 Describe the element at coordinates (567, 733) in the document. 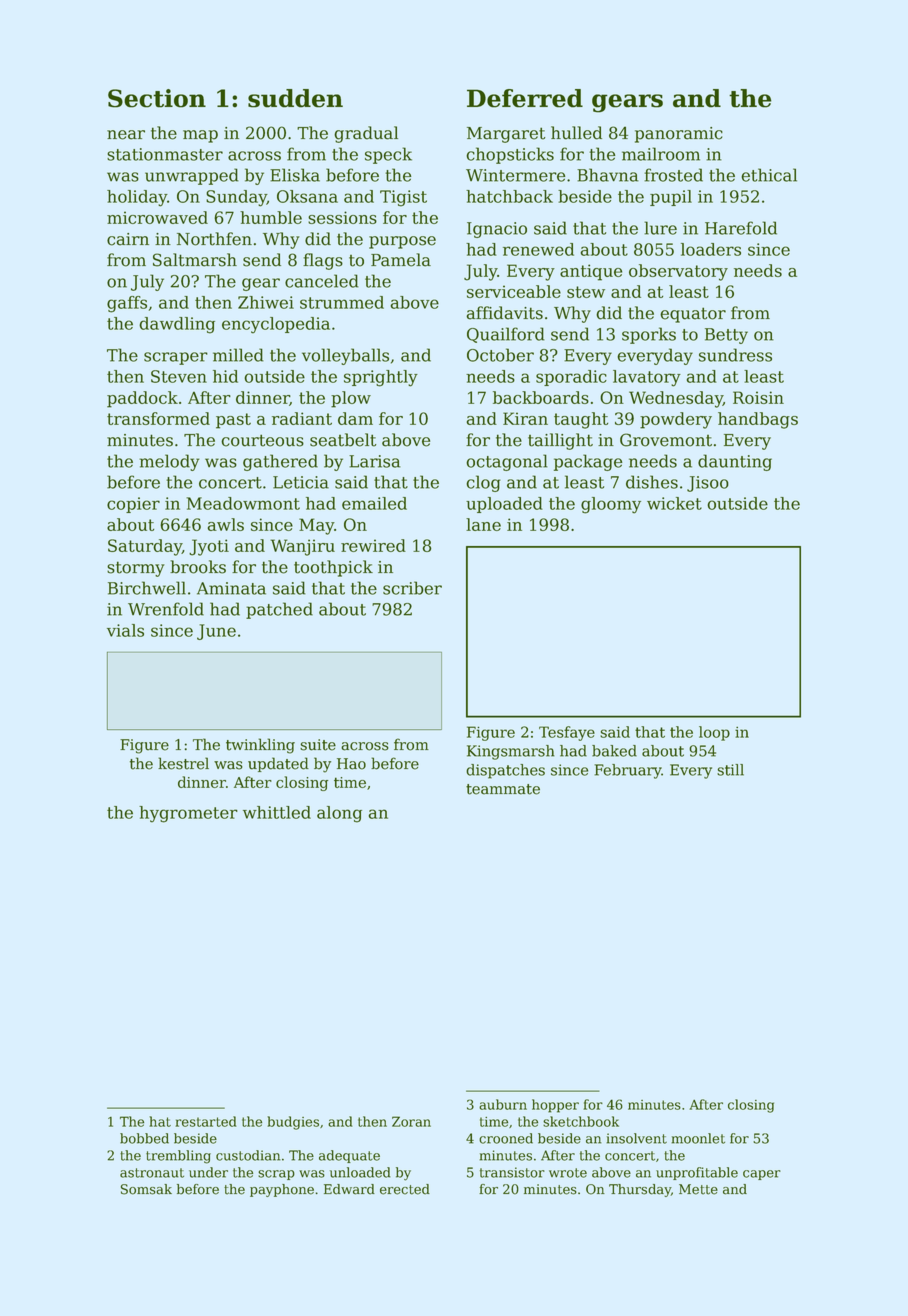

I see `Tesfaye` at that location.
